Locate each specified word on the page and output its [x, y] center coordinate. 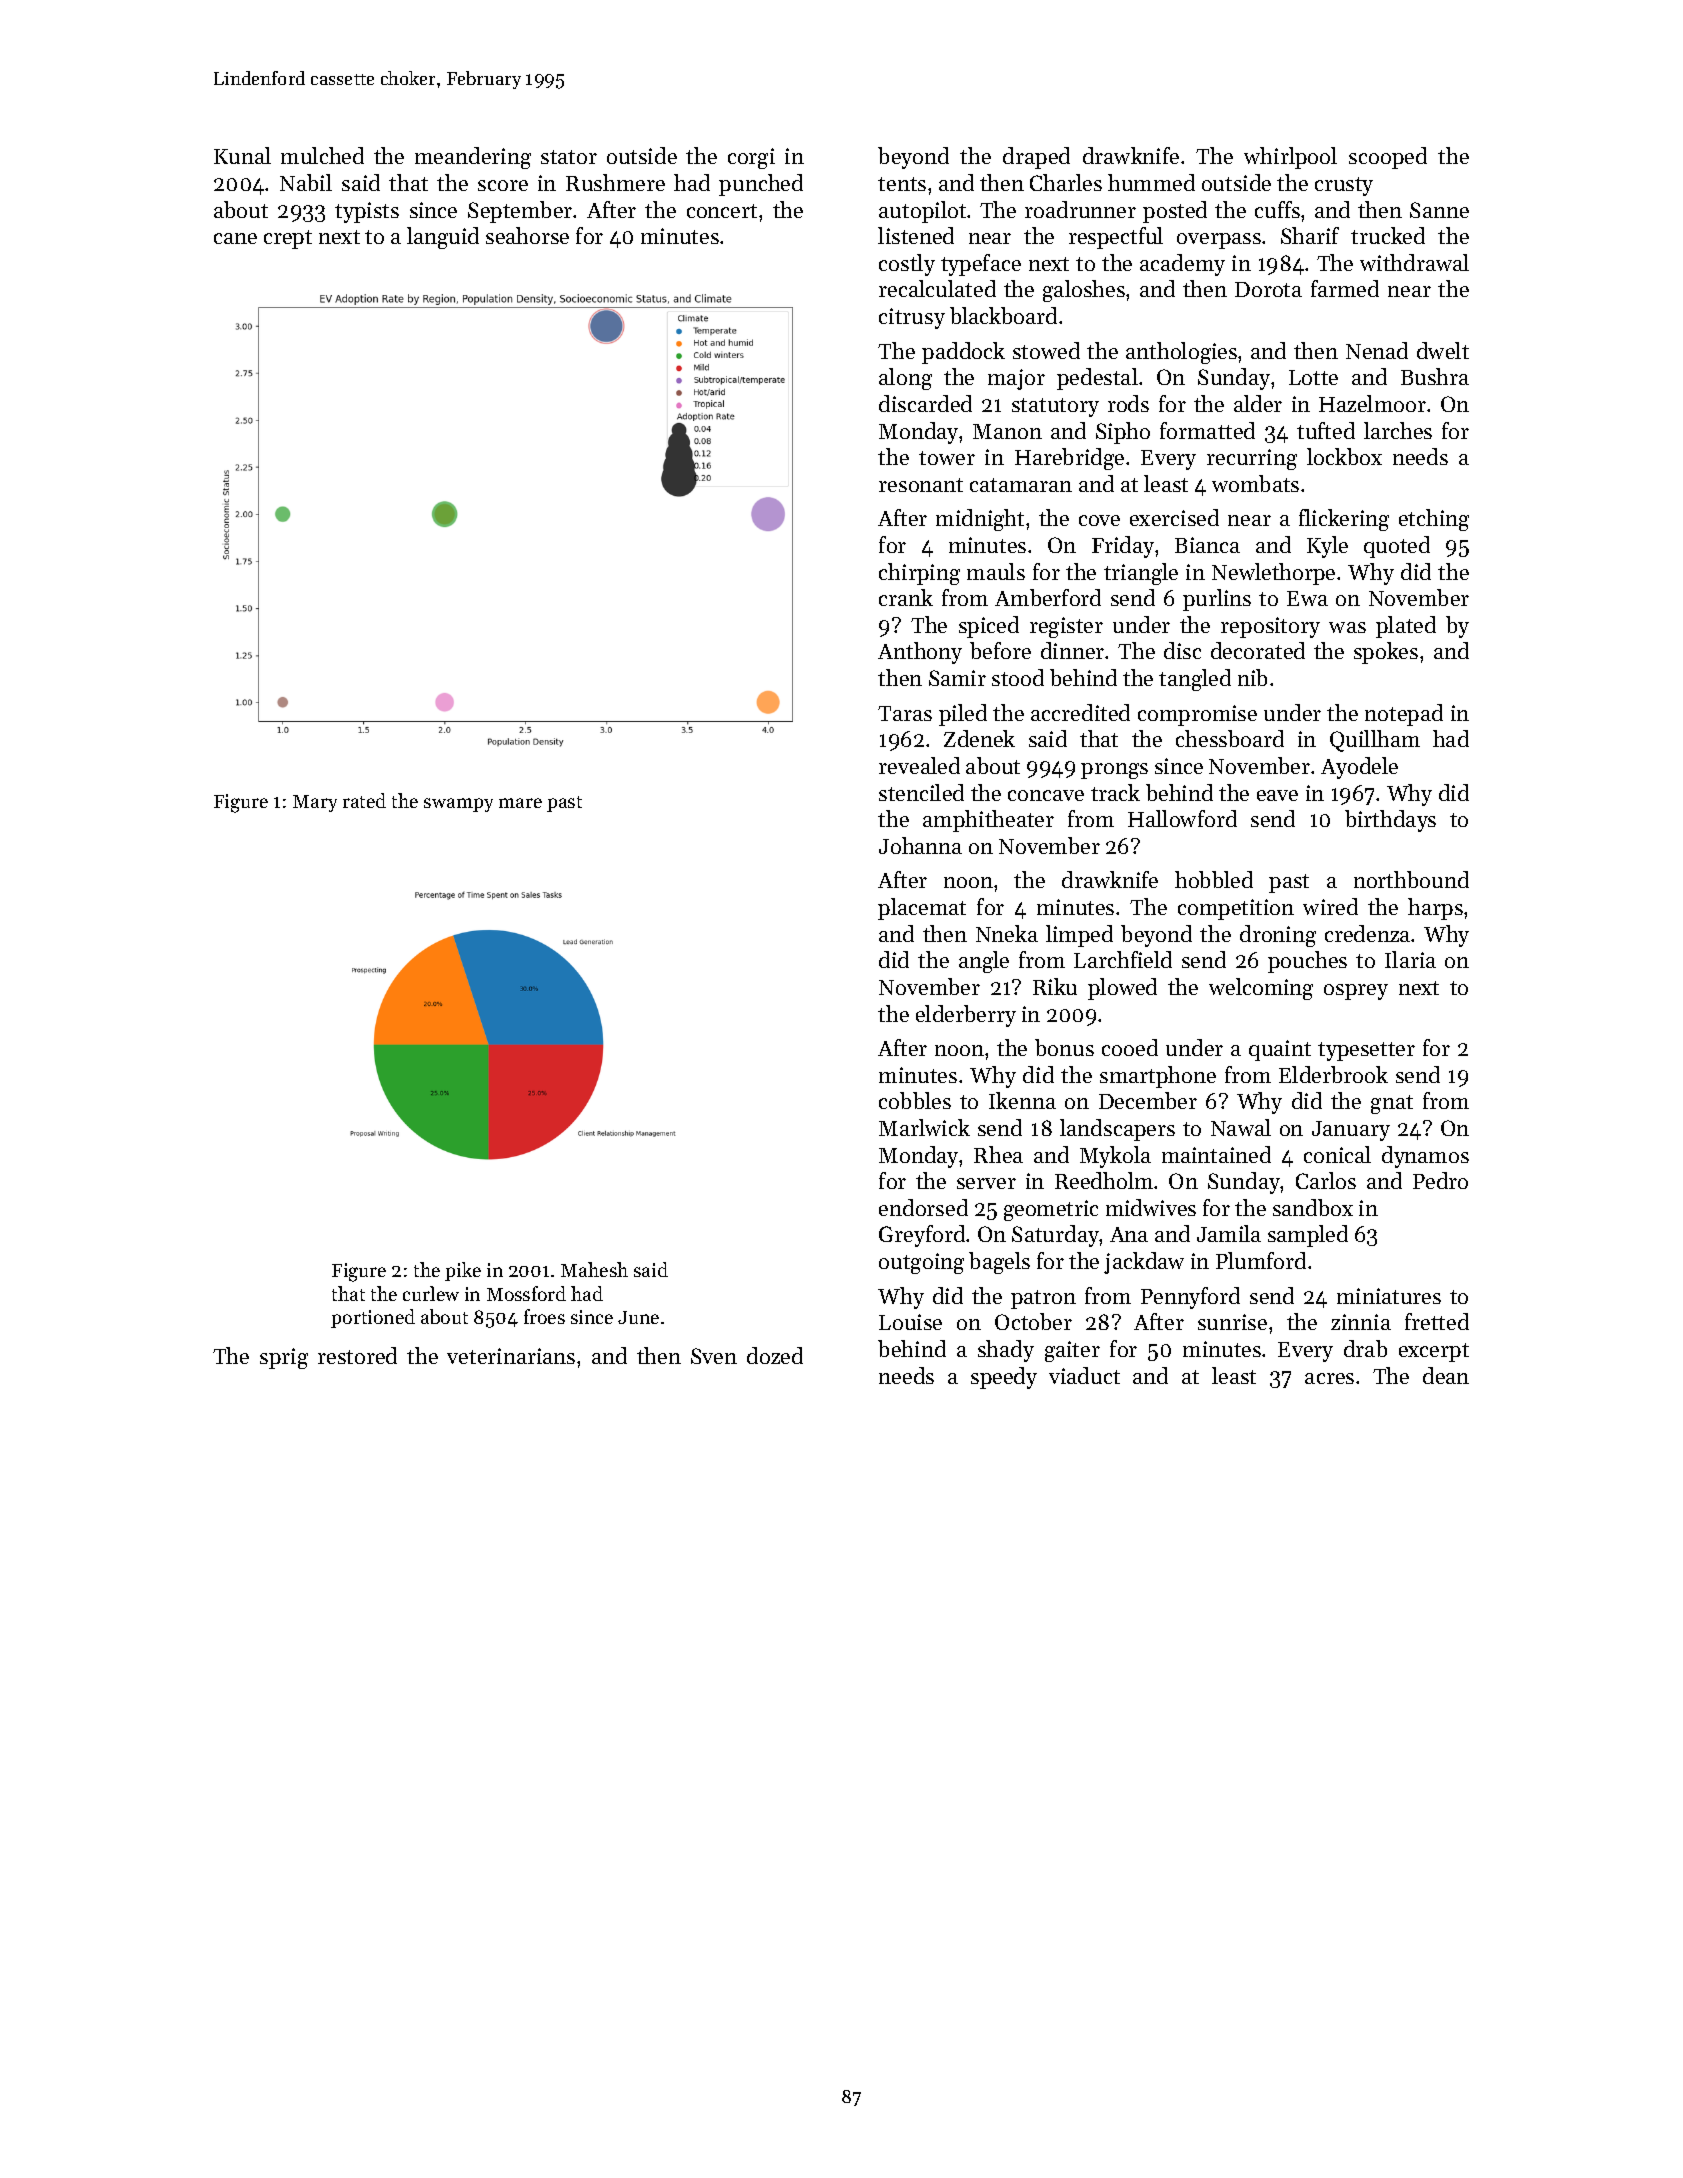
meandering [473, 158]
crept [288, 239]
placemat [922, 909]
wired [1330, 906]
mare [520, 803]
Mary [315, 803]
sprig [284, 1358]
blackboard [1003, 315]
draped [1036, 158]
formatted [1207, 430]
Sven [714, 1356]
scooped [1388, 158]
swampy [458, 805]
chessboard [1230, 738]
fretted [1437, 1321]
